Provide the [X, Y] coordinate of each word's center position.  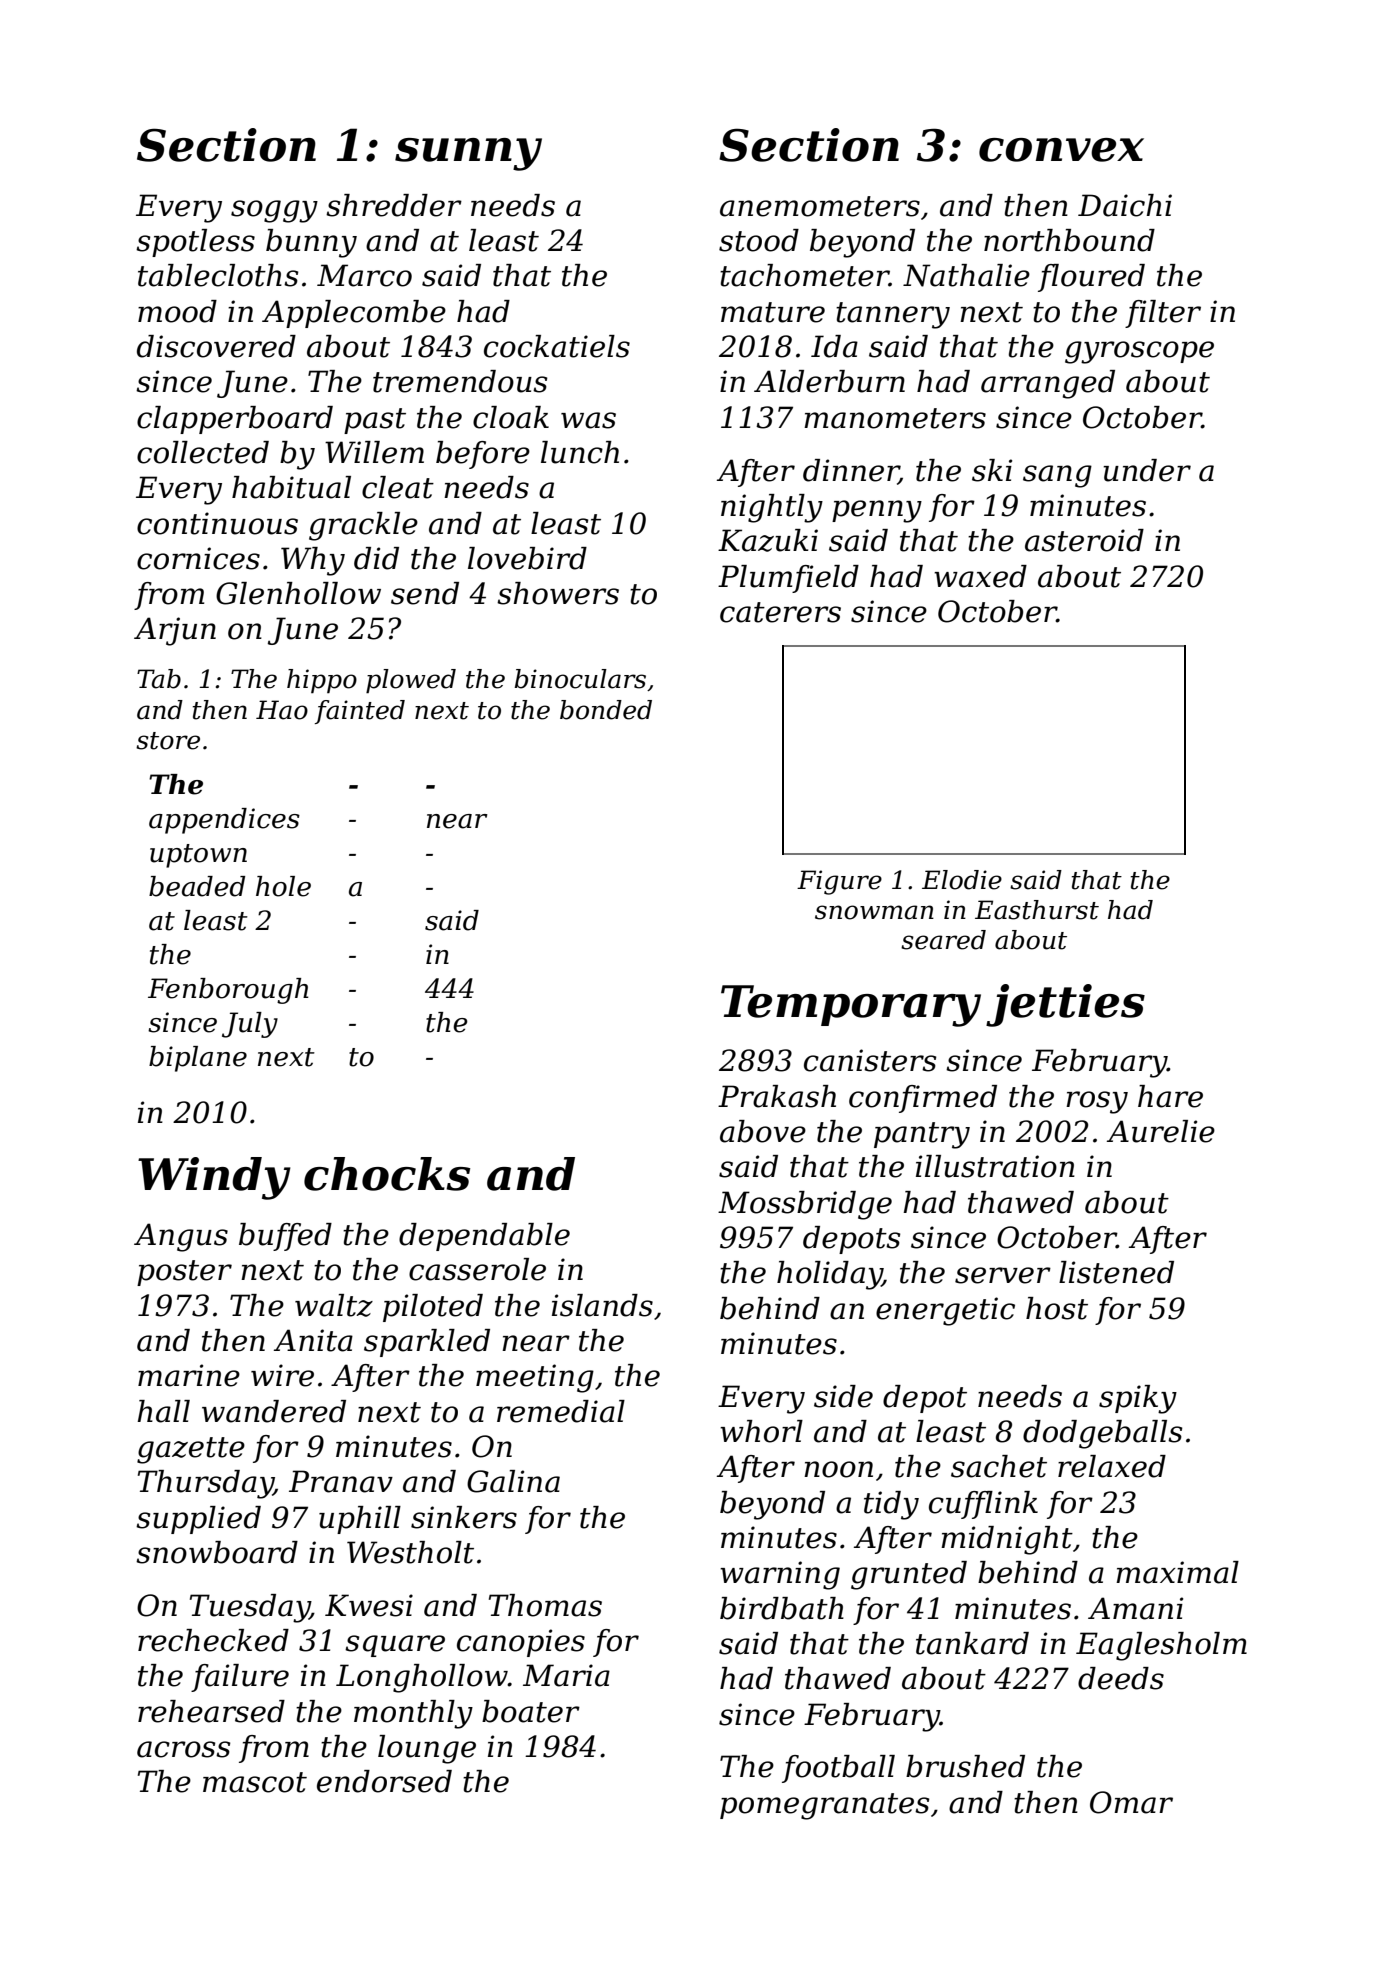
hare [1170, 1096]
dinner [851, 471]
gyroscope [1139, 352]
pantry [922, 1135]
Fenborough [228, 991]
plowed [411, 681]
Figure [839, 882]
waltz [334, 1305]
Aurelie [1161, 1131]
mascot [255, 1782]
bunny [311, 243]
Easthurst [1037, 910]
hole [283, 886]
